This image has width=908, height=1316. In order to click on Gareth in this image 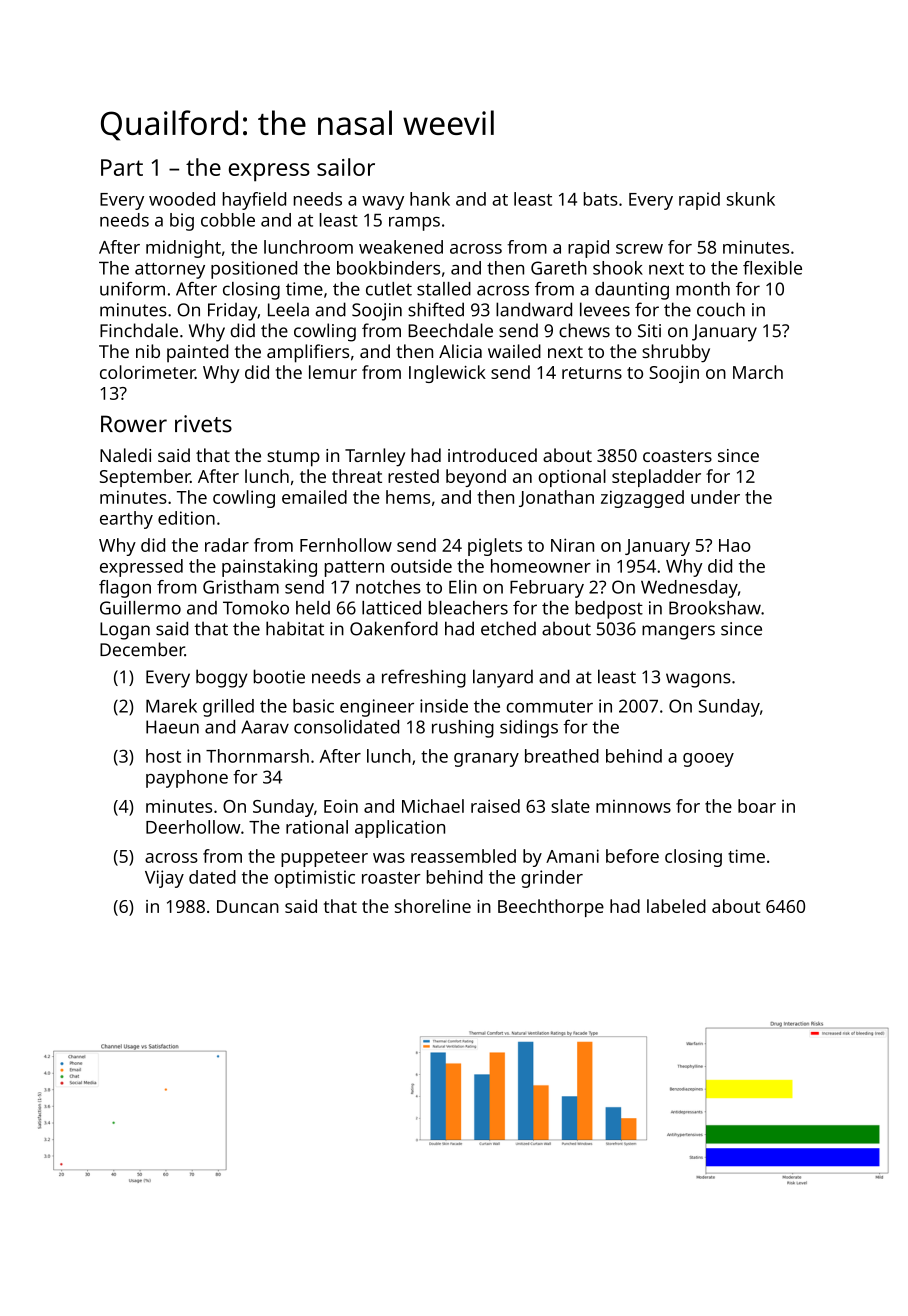, I will do `click(559, 268)`.
